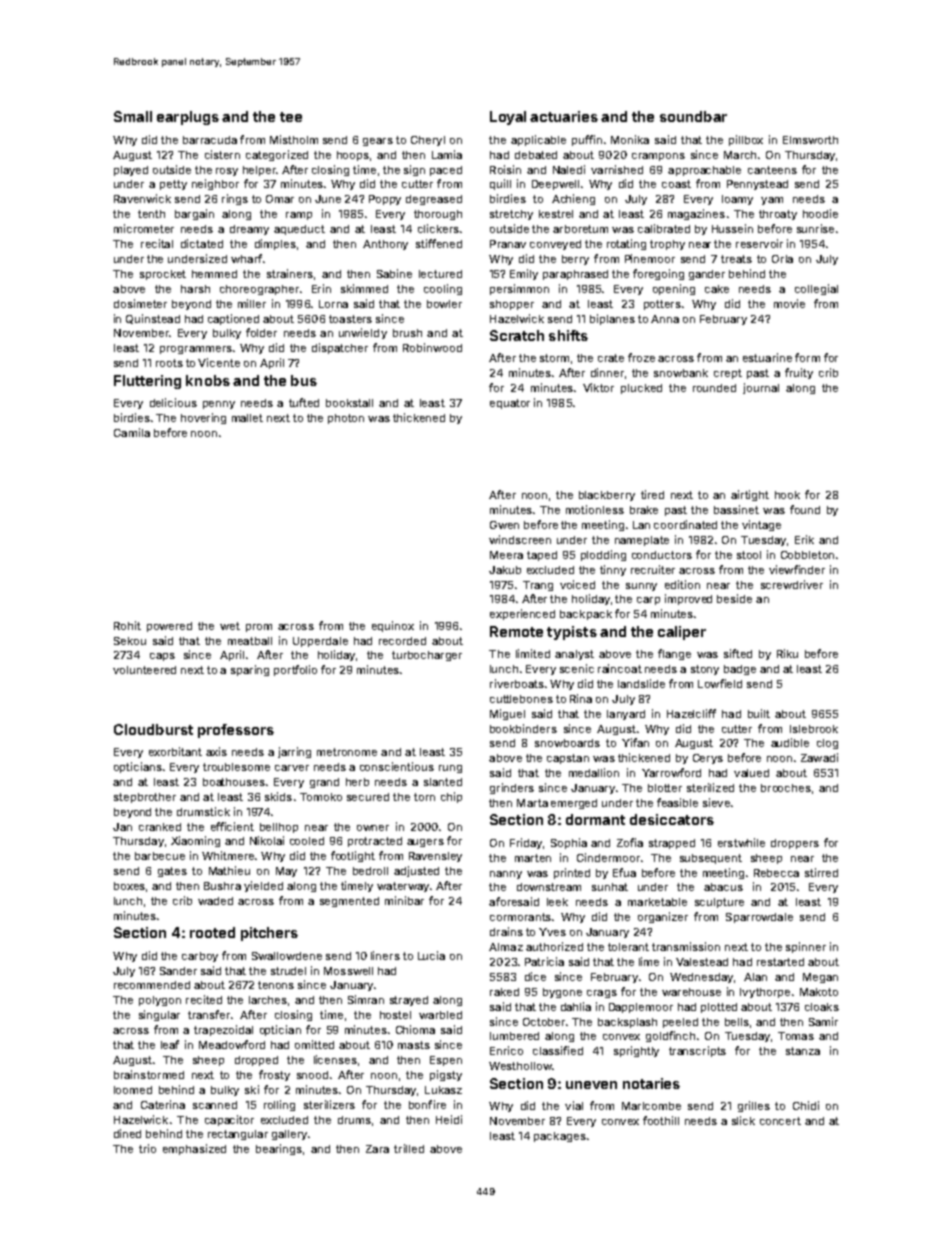 This screenshot has width=952, height=1233. I want to click on secured, so click(368, 797).
